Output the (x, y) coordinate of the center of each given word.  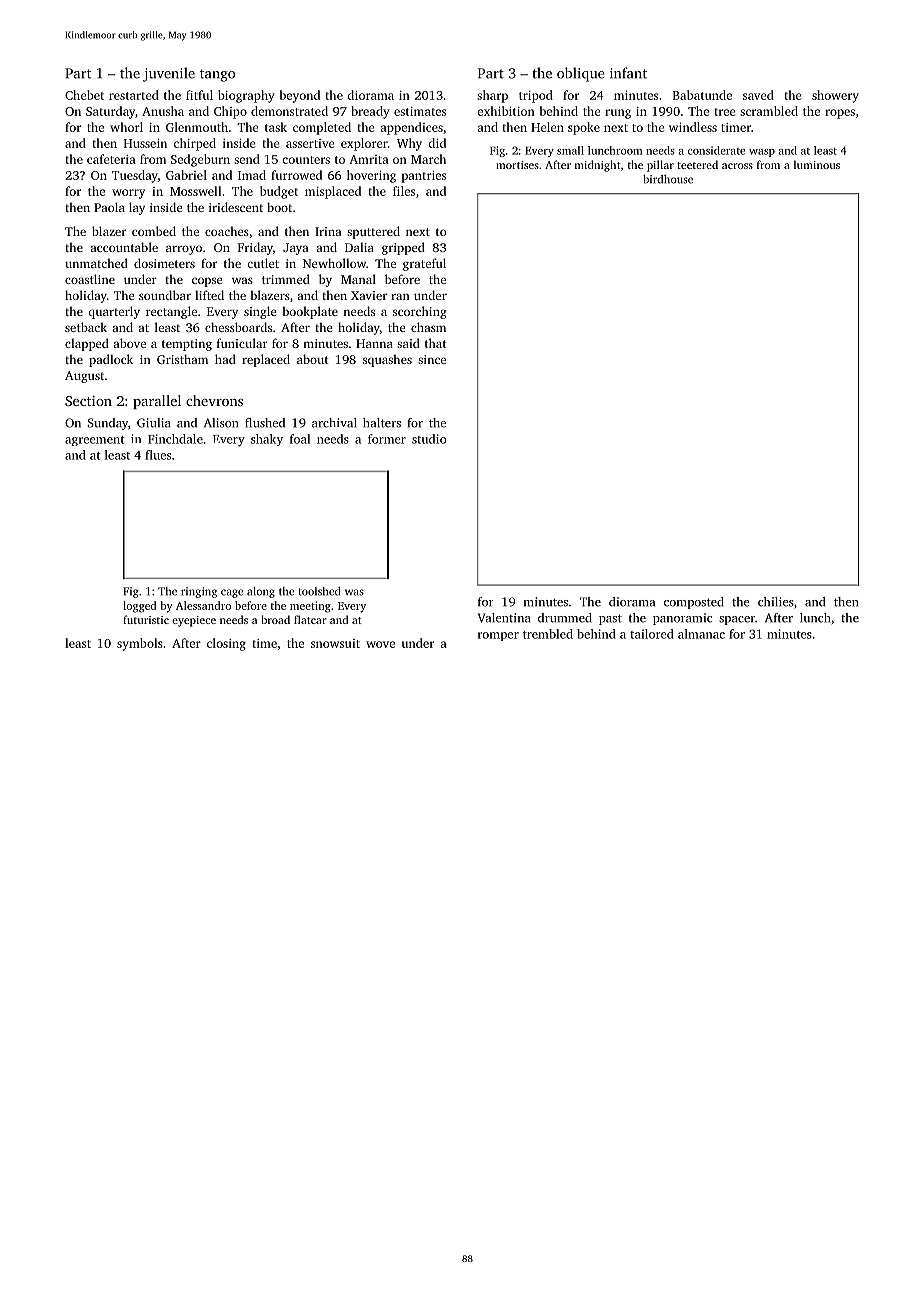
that (436, 343)
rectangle (171, 312)
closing (226, 644)
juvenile (169, 74)
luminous (817, 164)
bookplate (310, 312)
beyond (300, 96)
